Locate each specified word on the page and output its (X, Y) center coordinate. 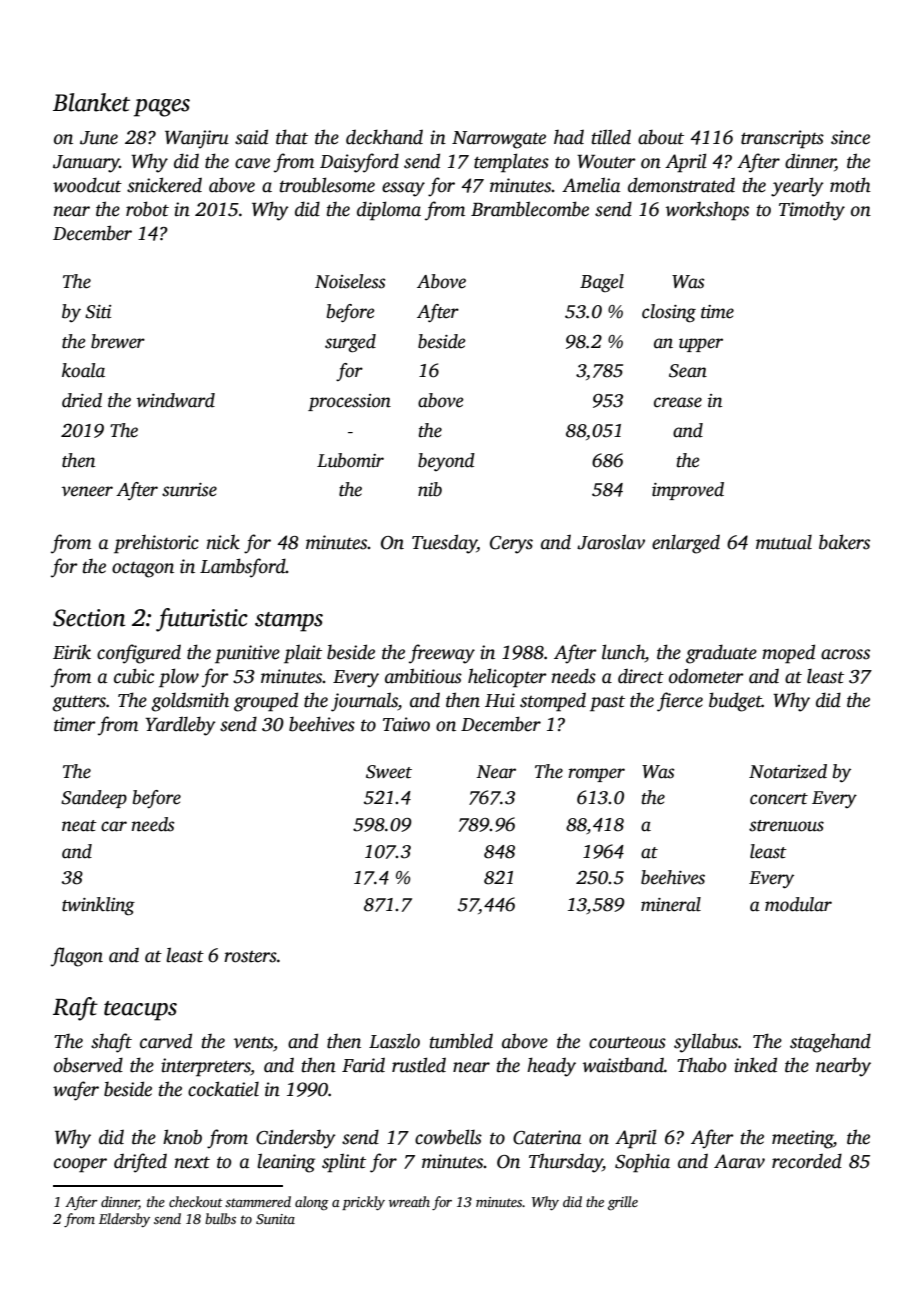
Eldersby (124, 1220)
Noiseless (350, 281)
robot (147, 209)
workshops (707, 211)
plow (179, 678)
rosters (250, 957)
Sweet (389, 772)
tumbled (461, 1041)
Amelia (591, 185)
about (661, 137)
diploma (389, 211)
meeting (802, 1139)
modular (798, 904)
